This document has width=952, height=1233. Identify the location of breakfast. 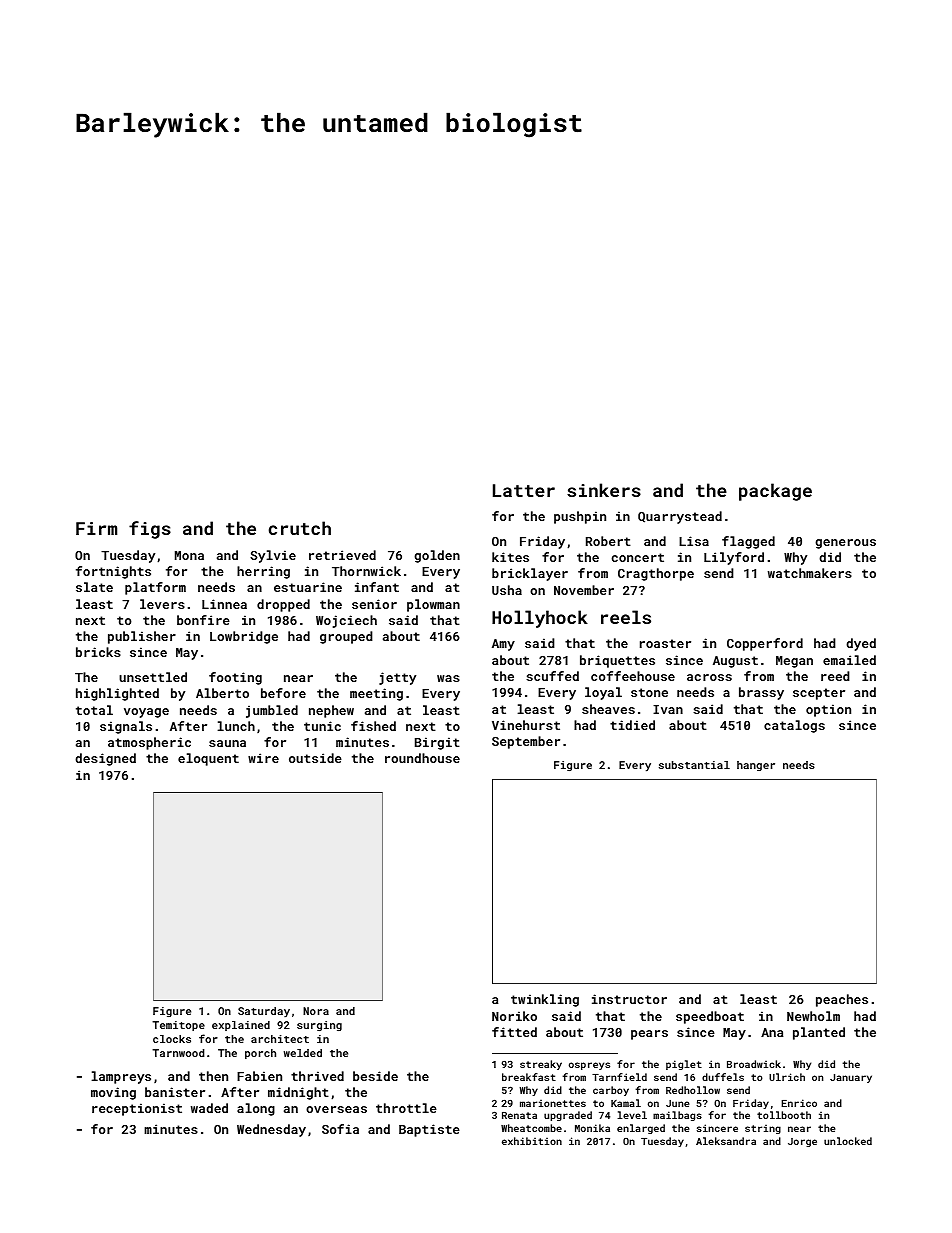
(529, 1077).
